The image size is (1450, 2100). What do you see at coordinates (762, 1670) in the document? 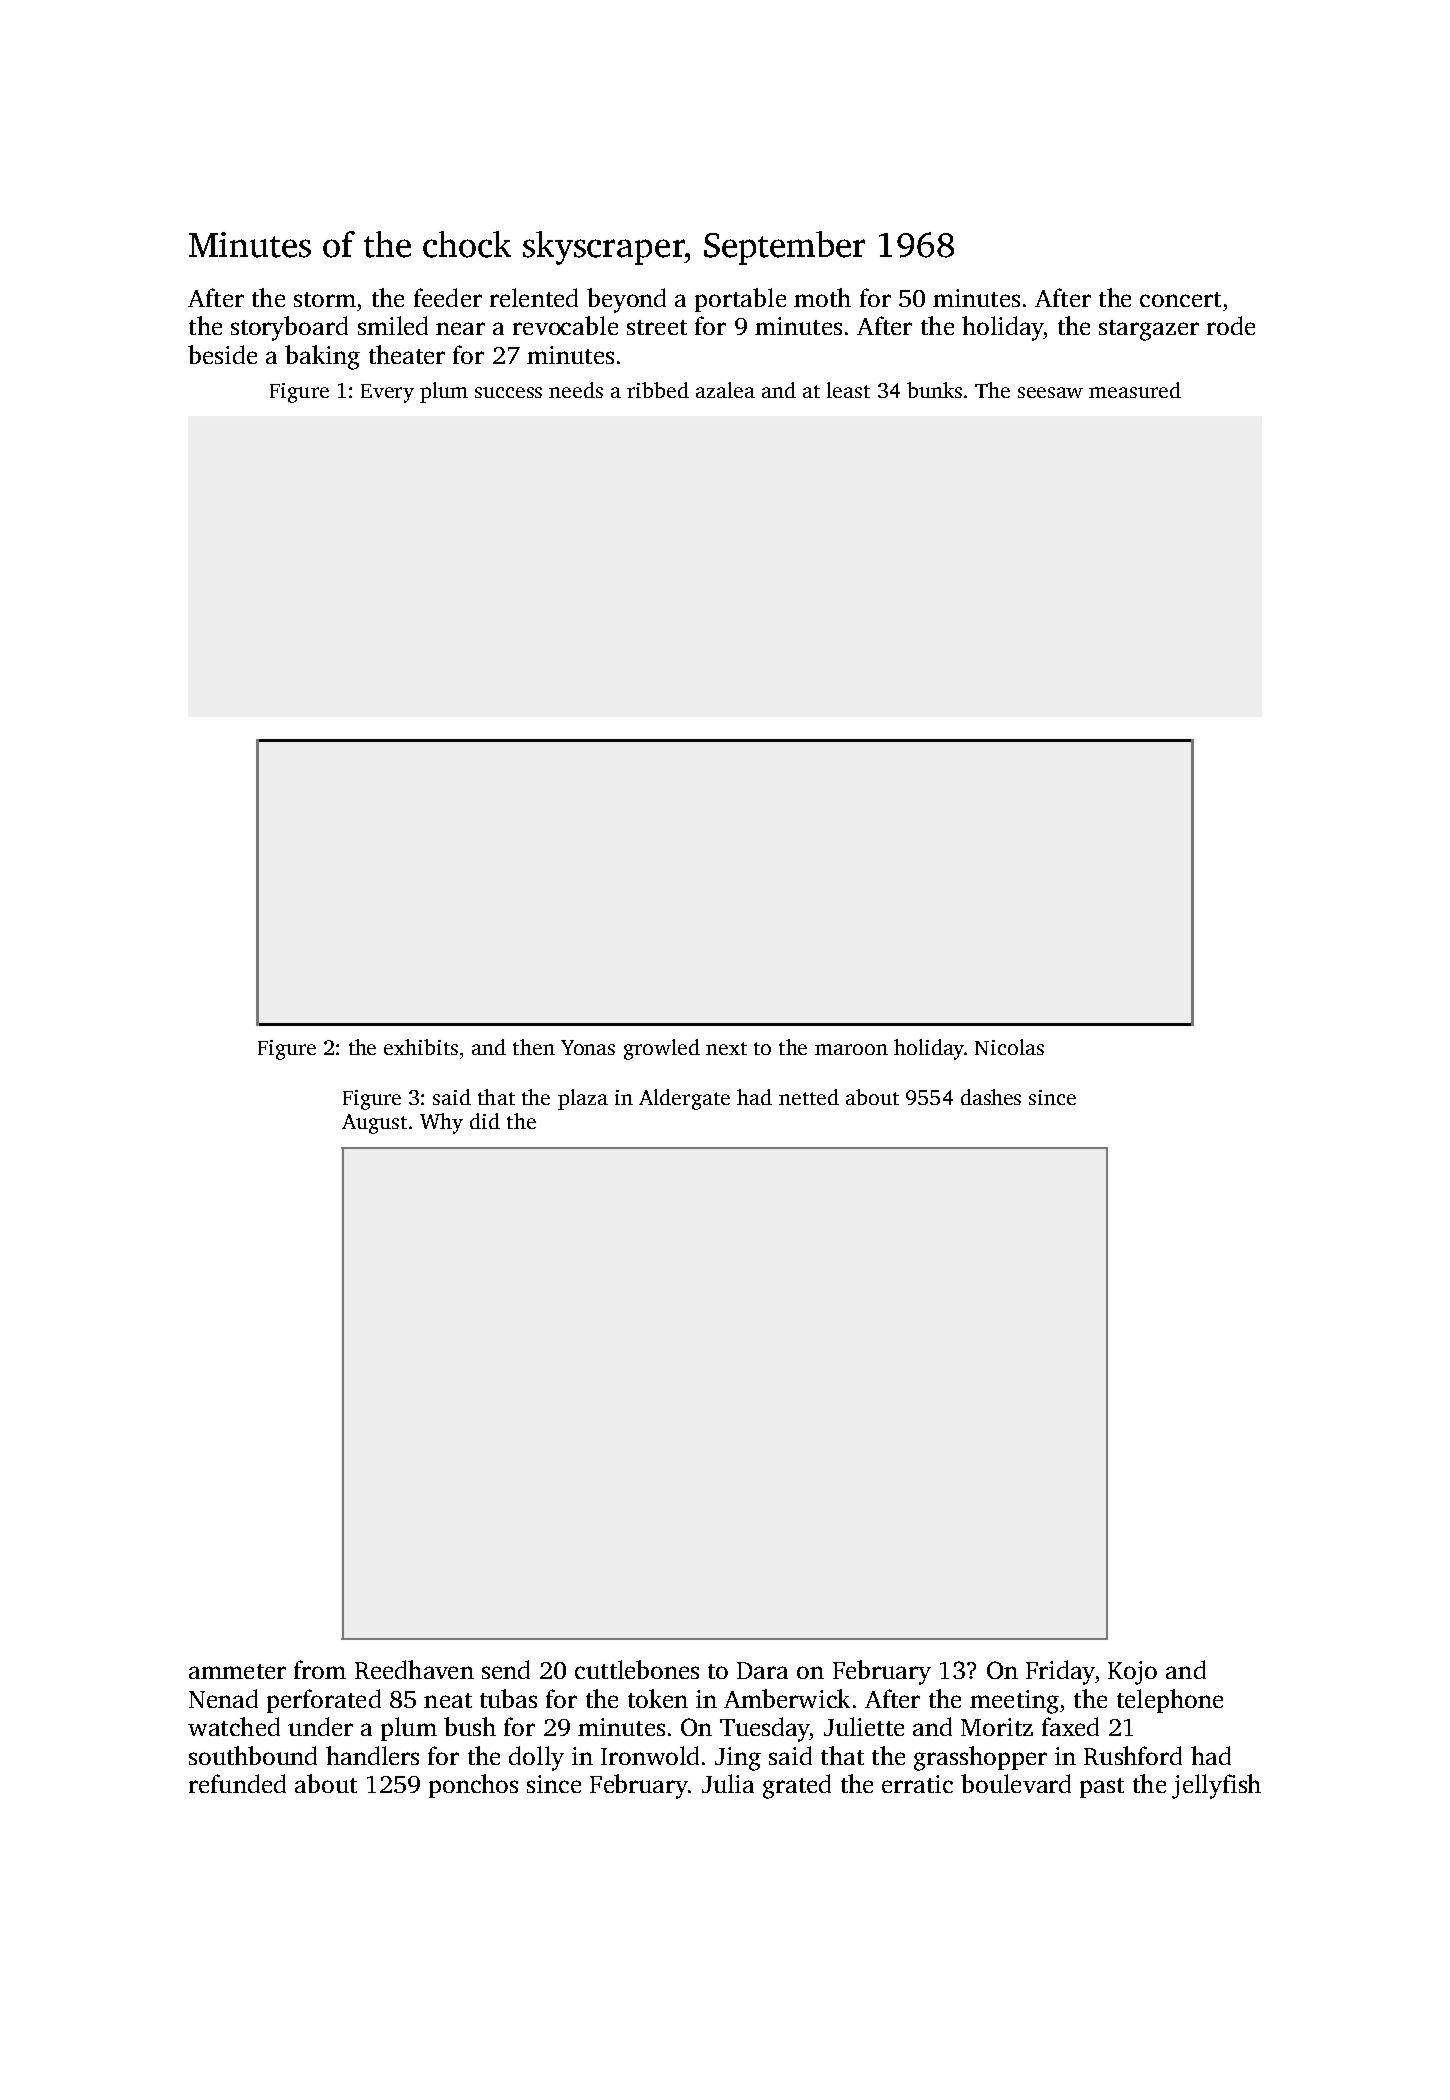
I see `Dara` at bounding box center [762, 1670].
